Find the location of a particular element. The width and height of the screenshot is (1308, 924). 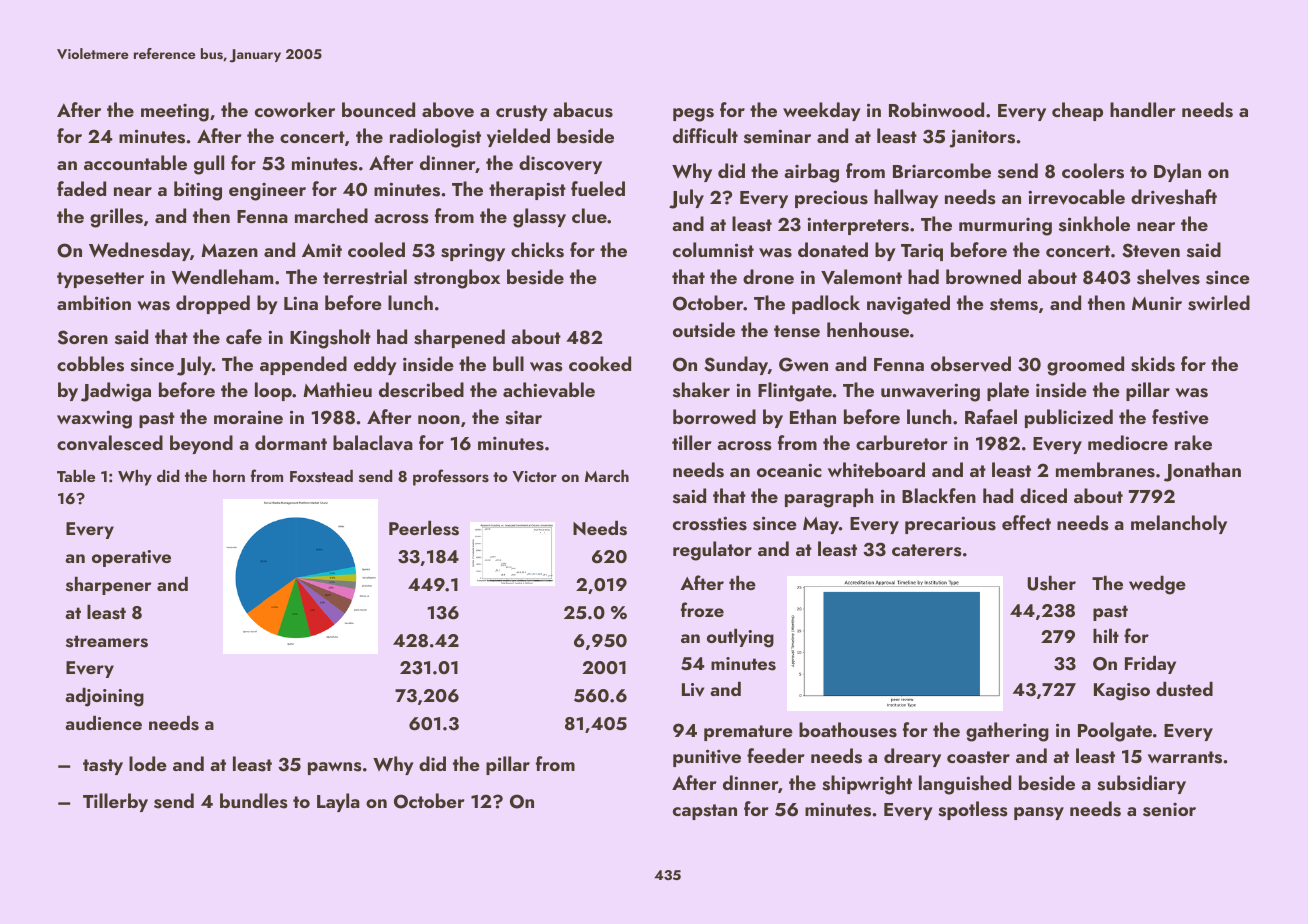

Steven is located at coordinates (1151, 250).
